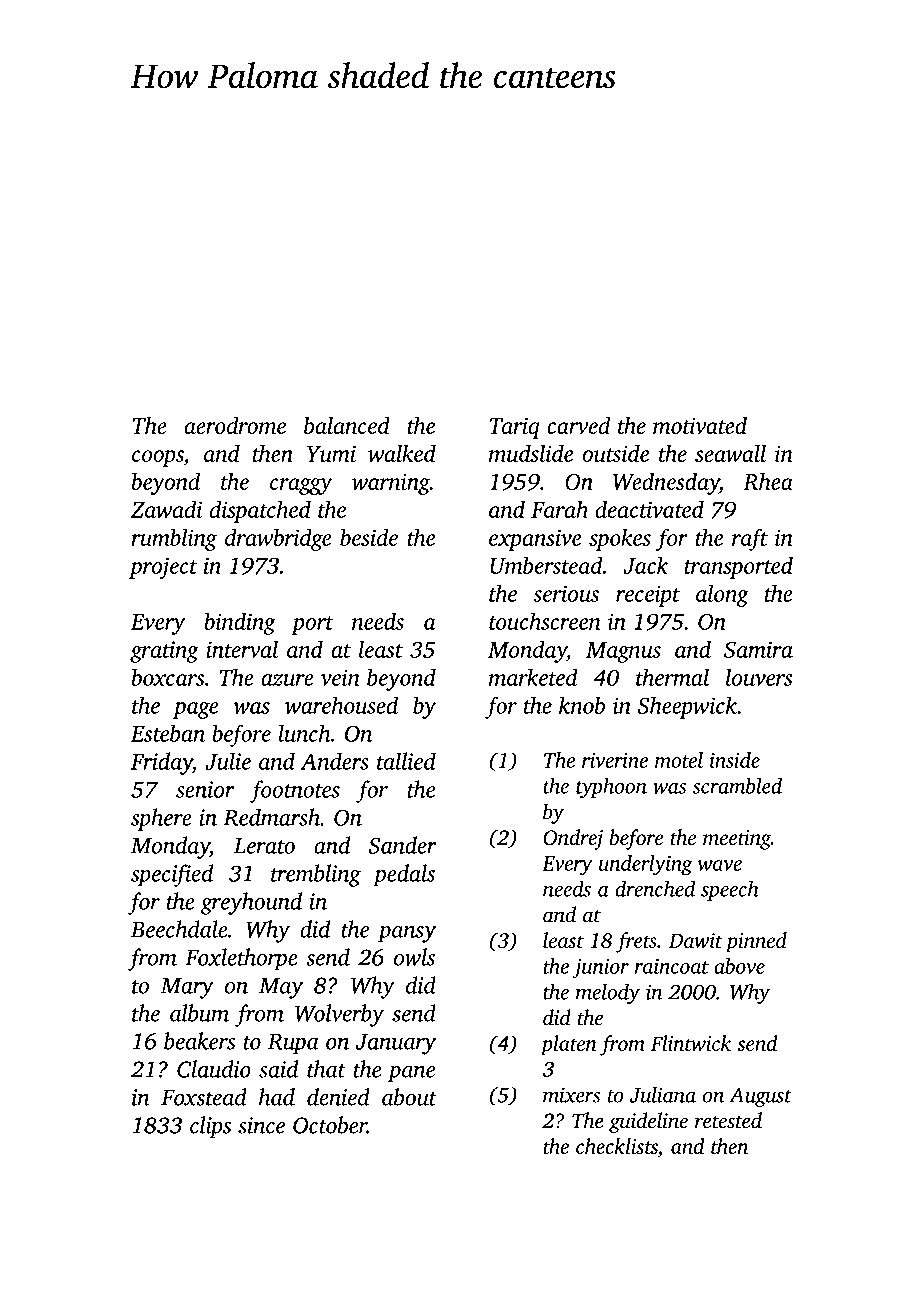  Describe the element at coordinates (571, 1095) in the document. I see `mixers` at that location.
